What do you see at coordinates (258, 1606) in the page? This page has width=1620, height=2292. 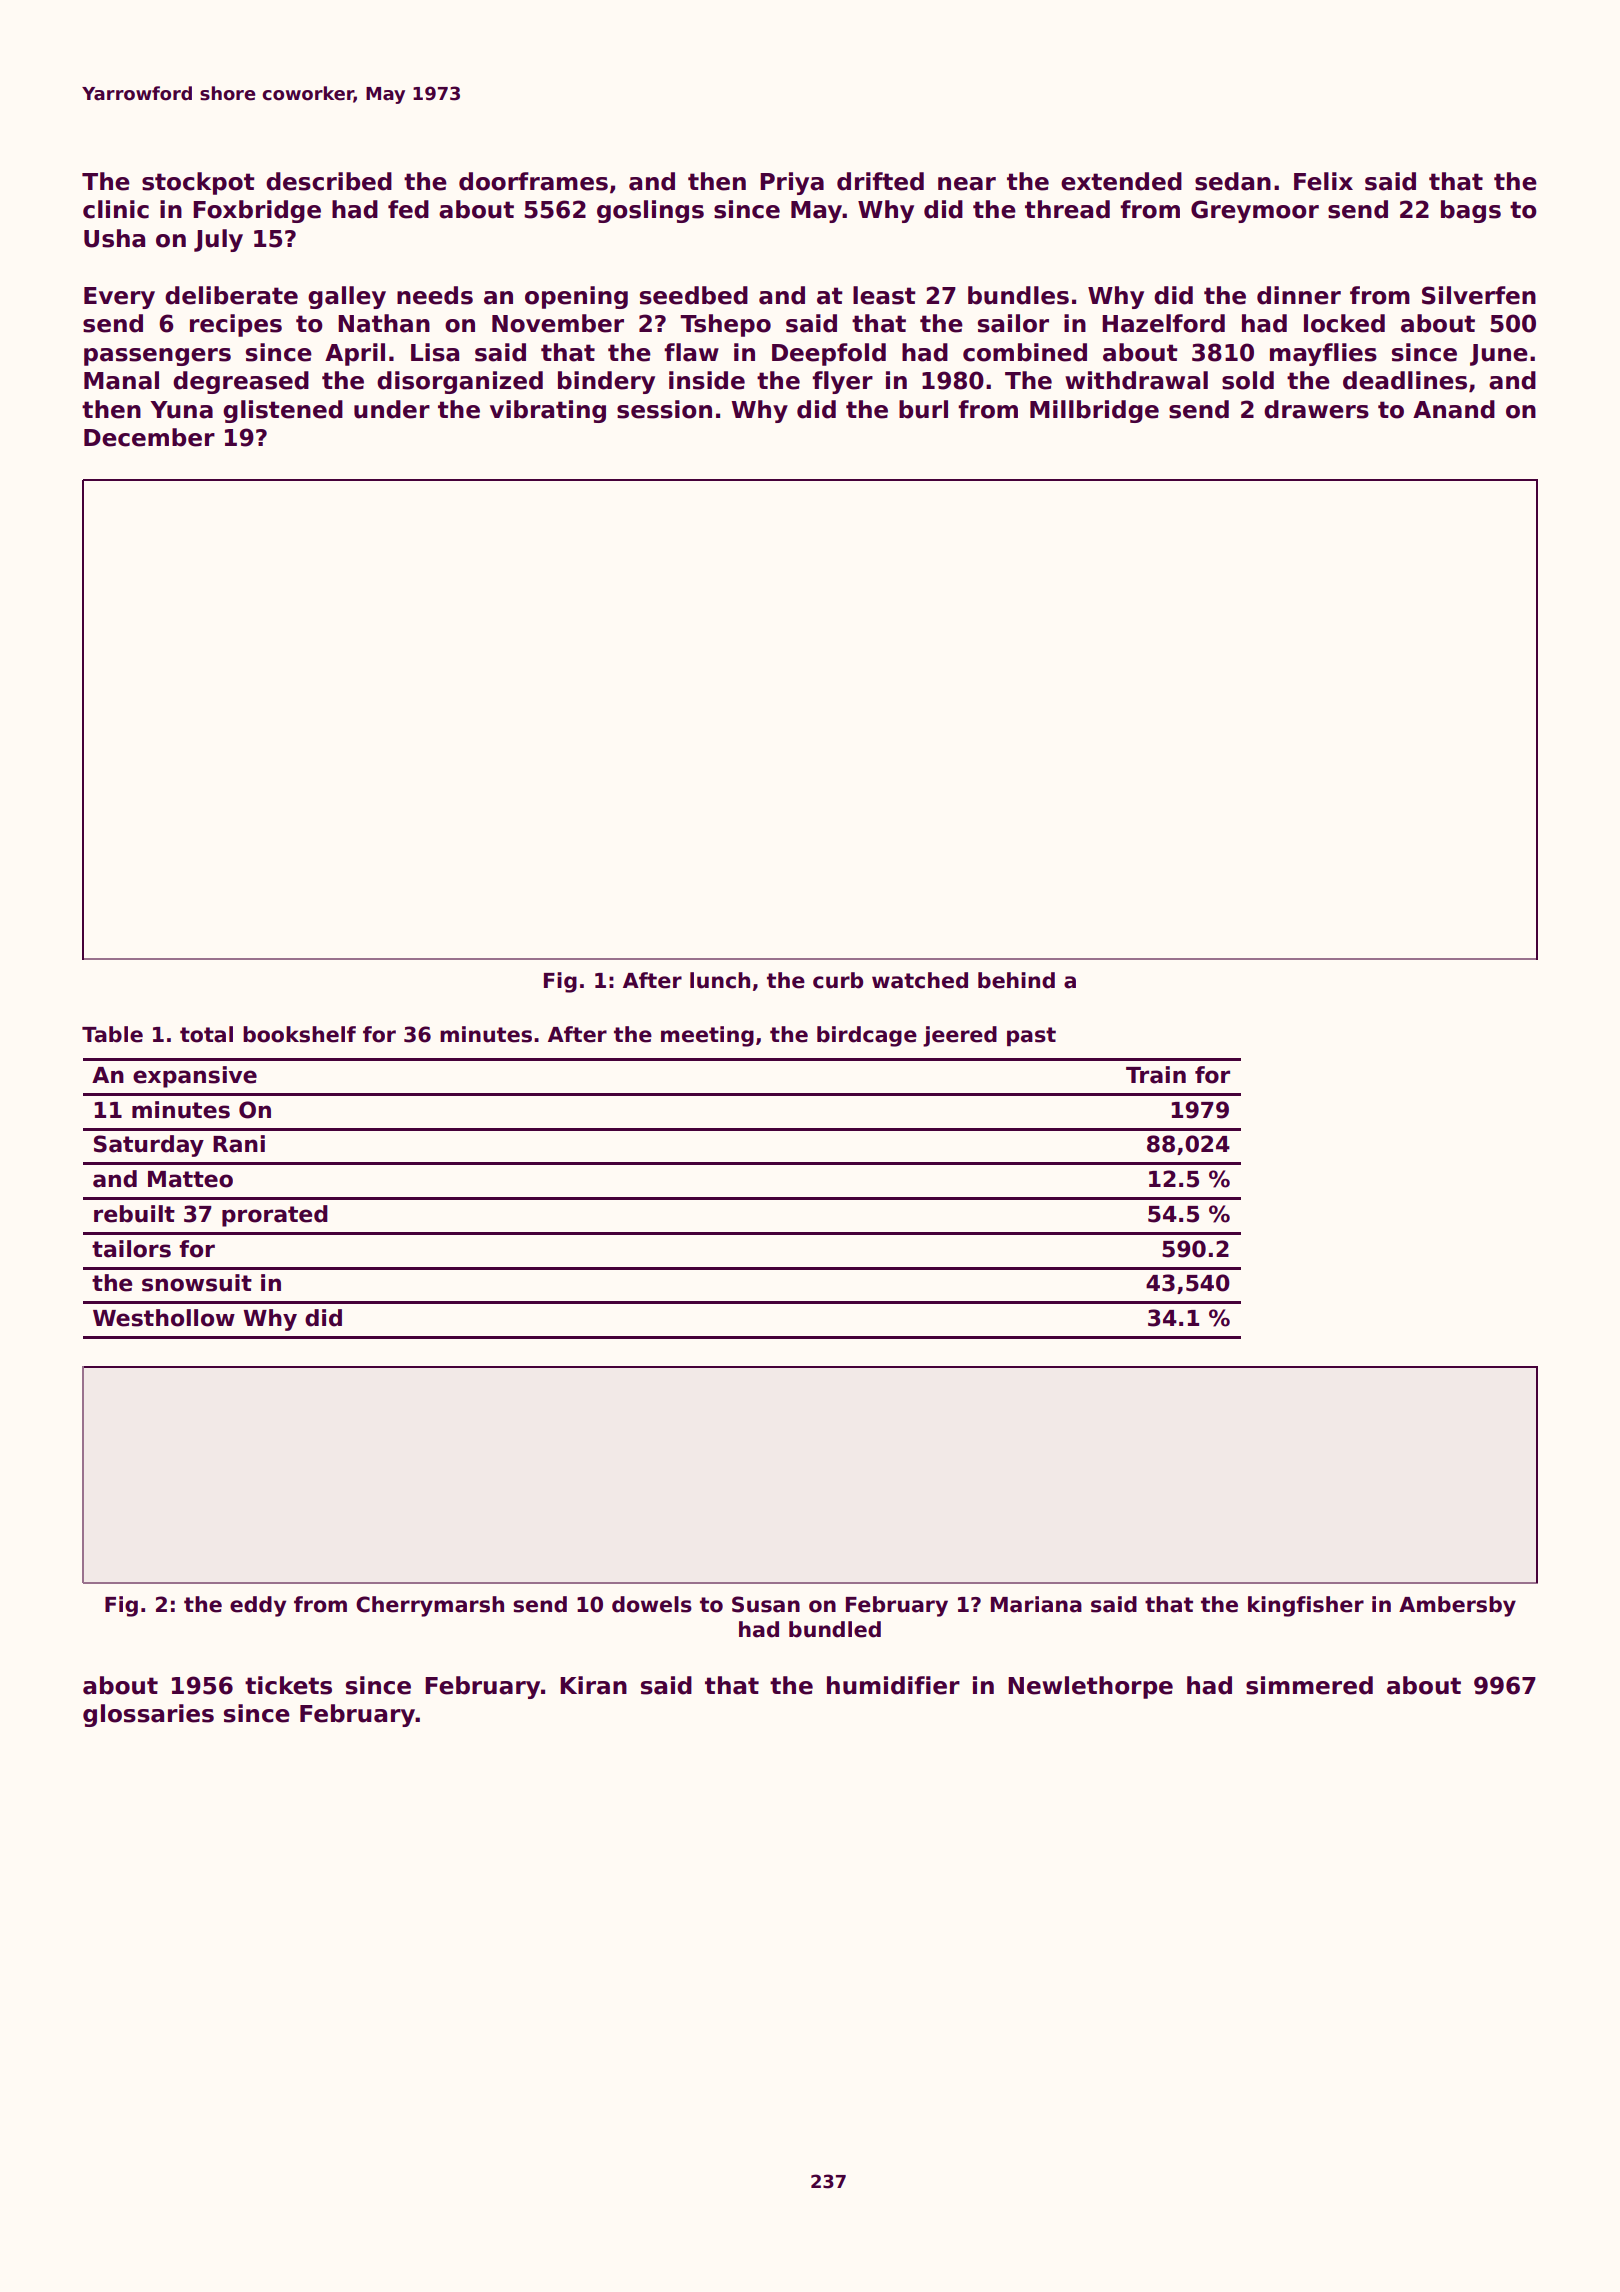 I see `eddy` at bounding box center [258, 1606].
